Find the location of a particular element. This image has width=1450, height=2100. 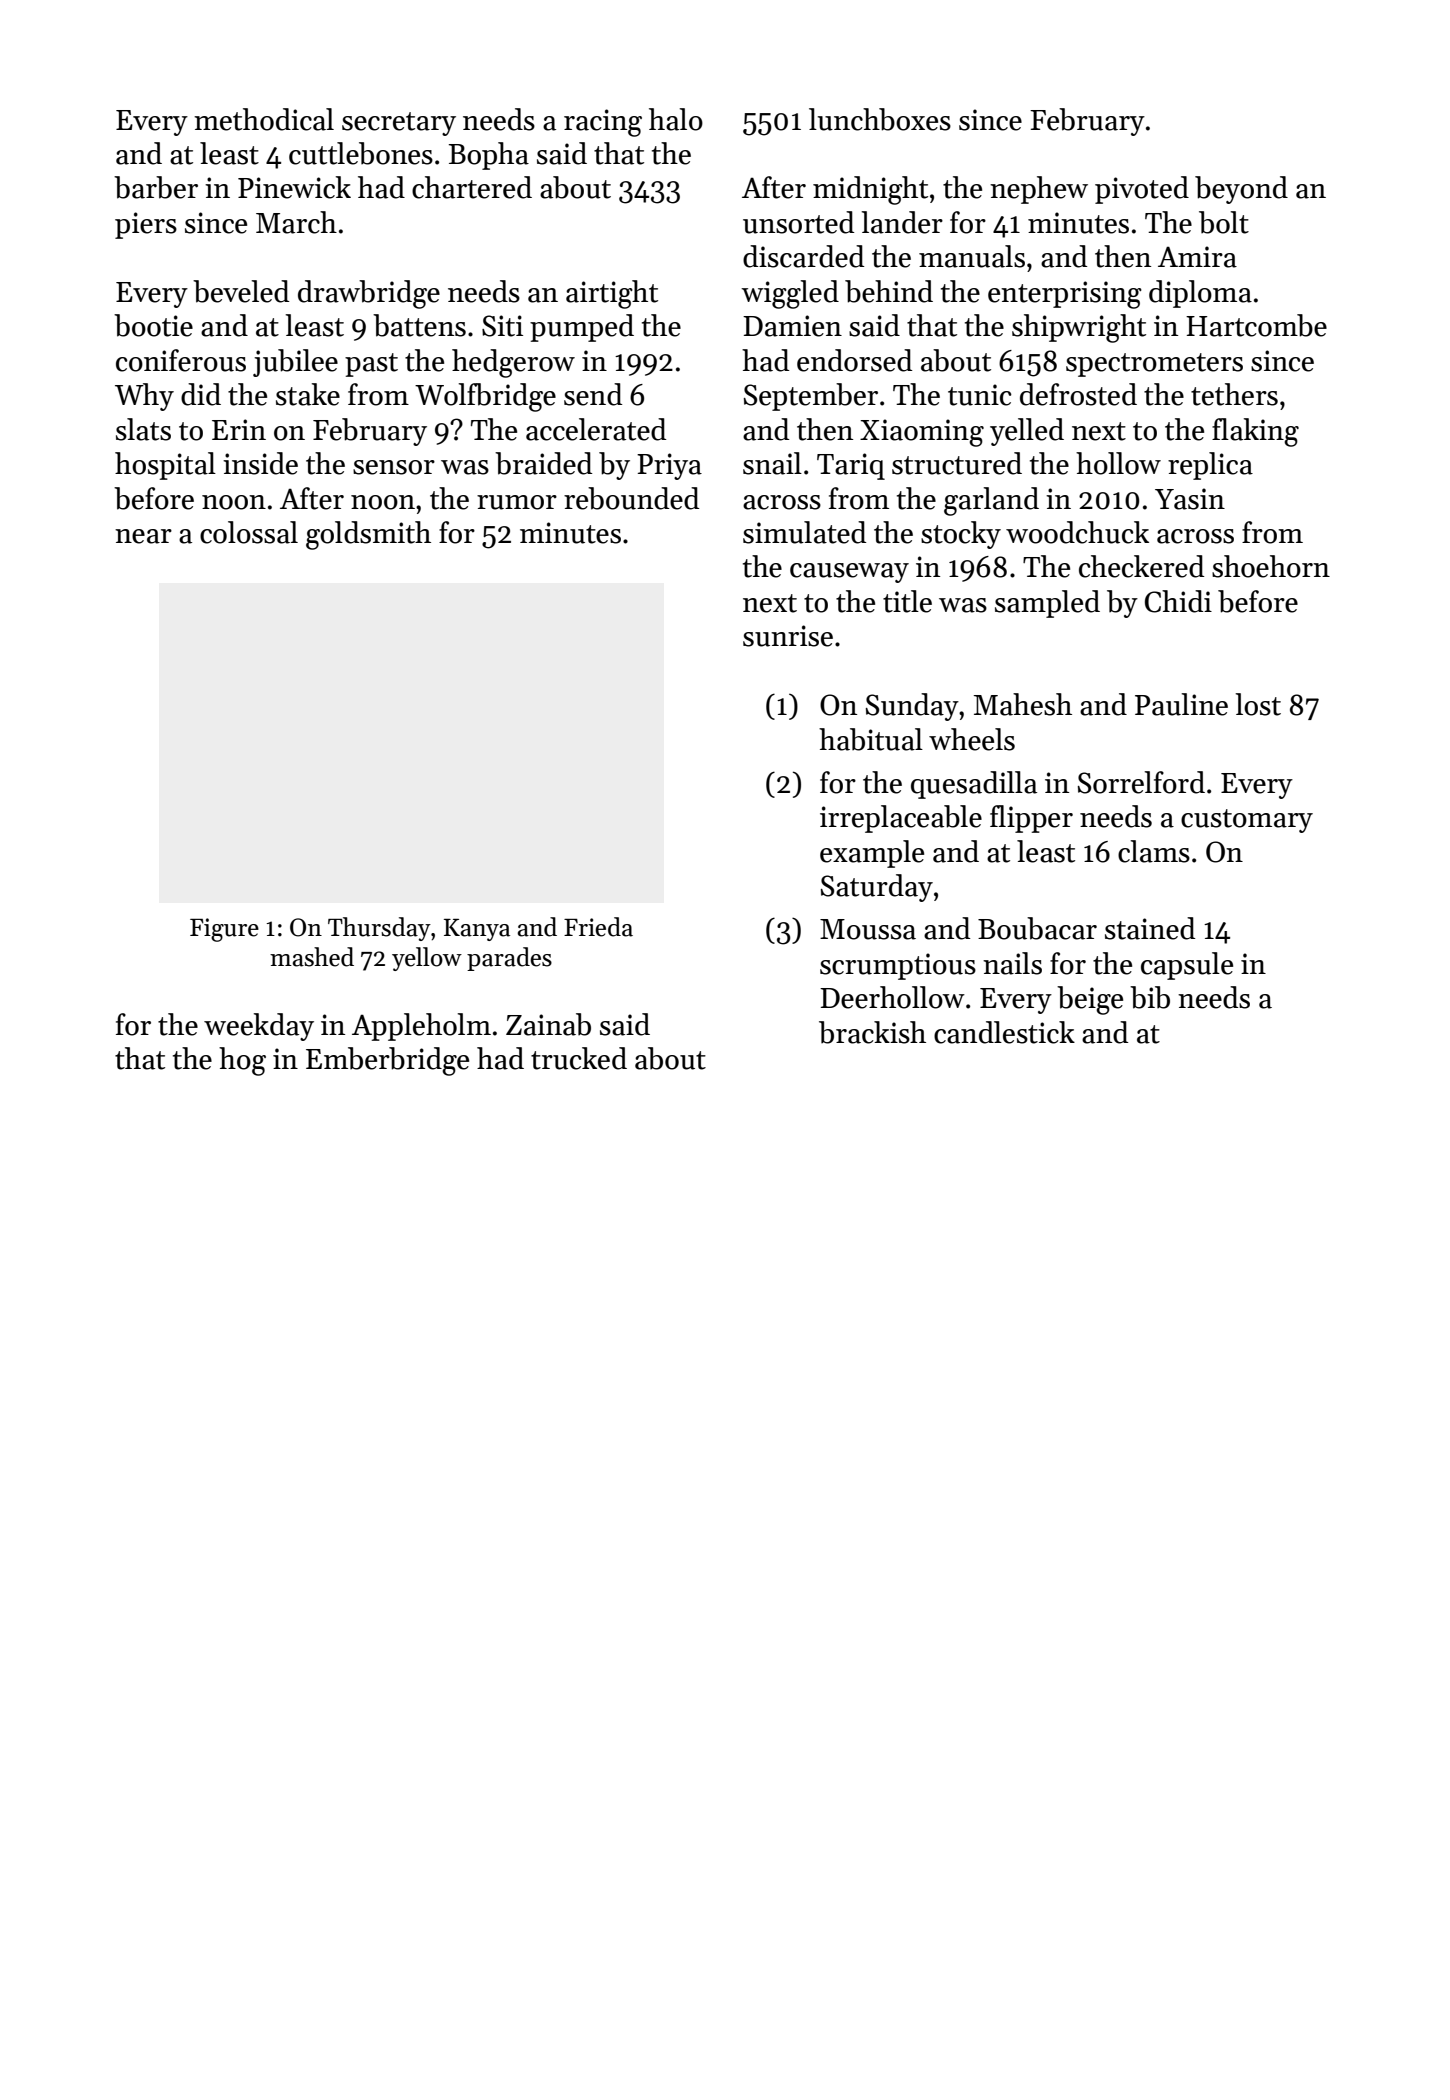

defrosted is located at coordinates (1078, 394).
